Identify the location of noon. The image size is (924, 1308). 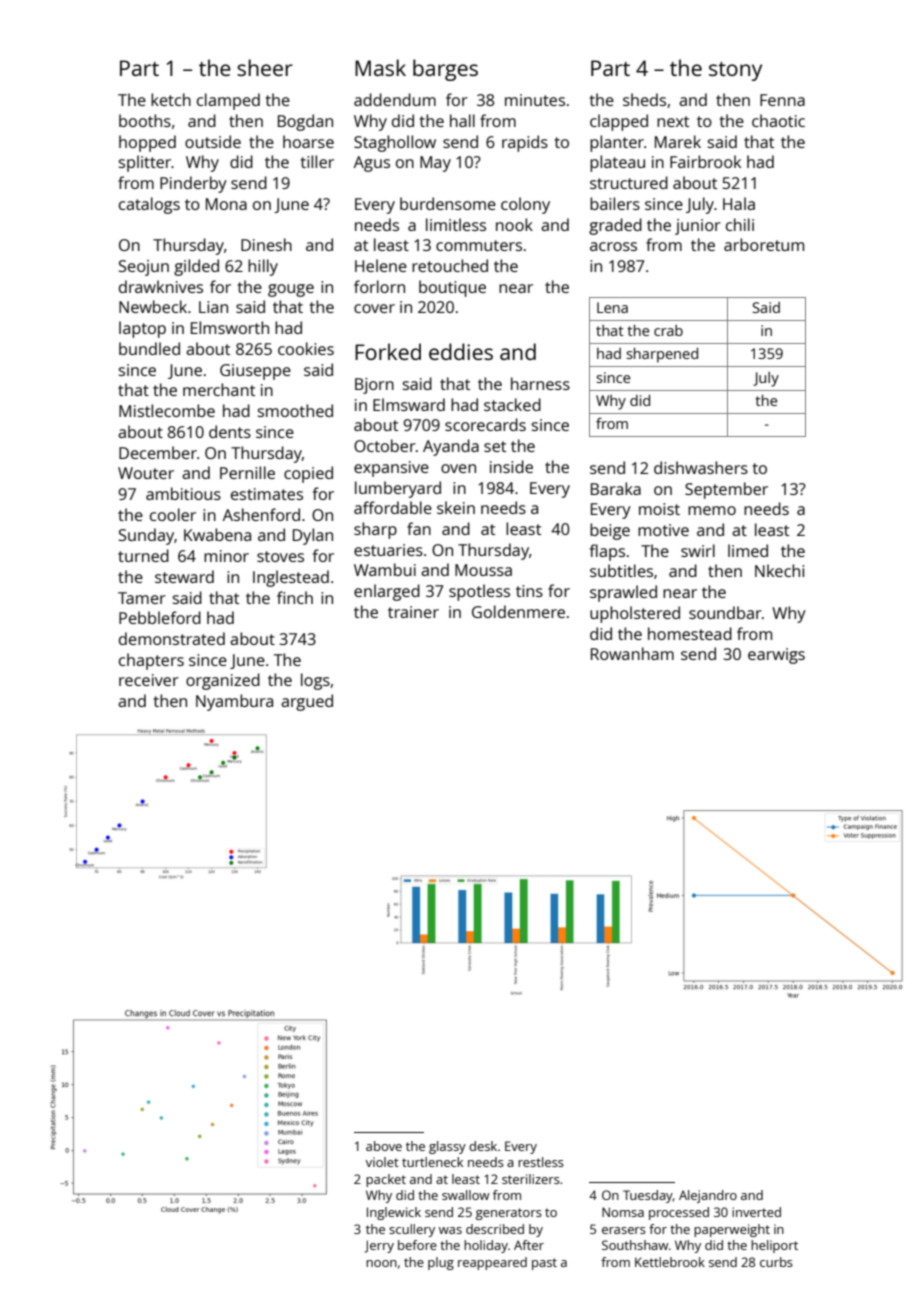
(381, 1263).
